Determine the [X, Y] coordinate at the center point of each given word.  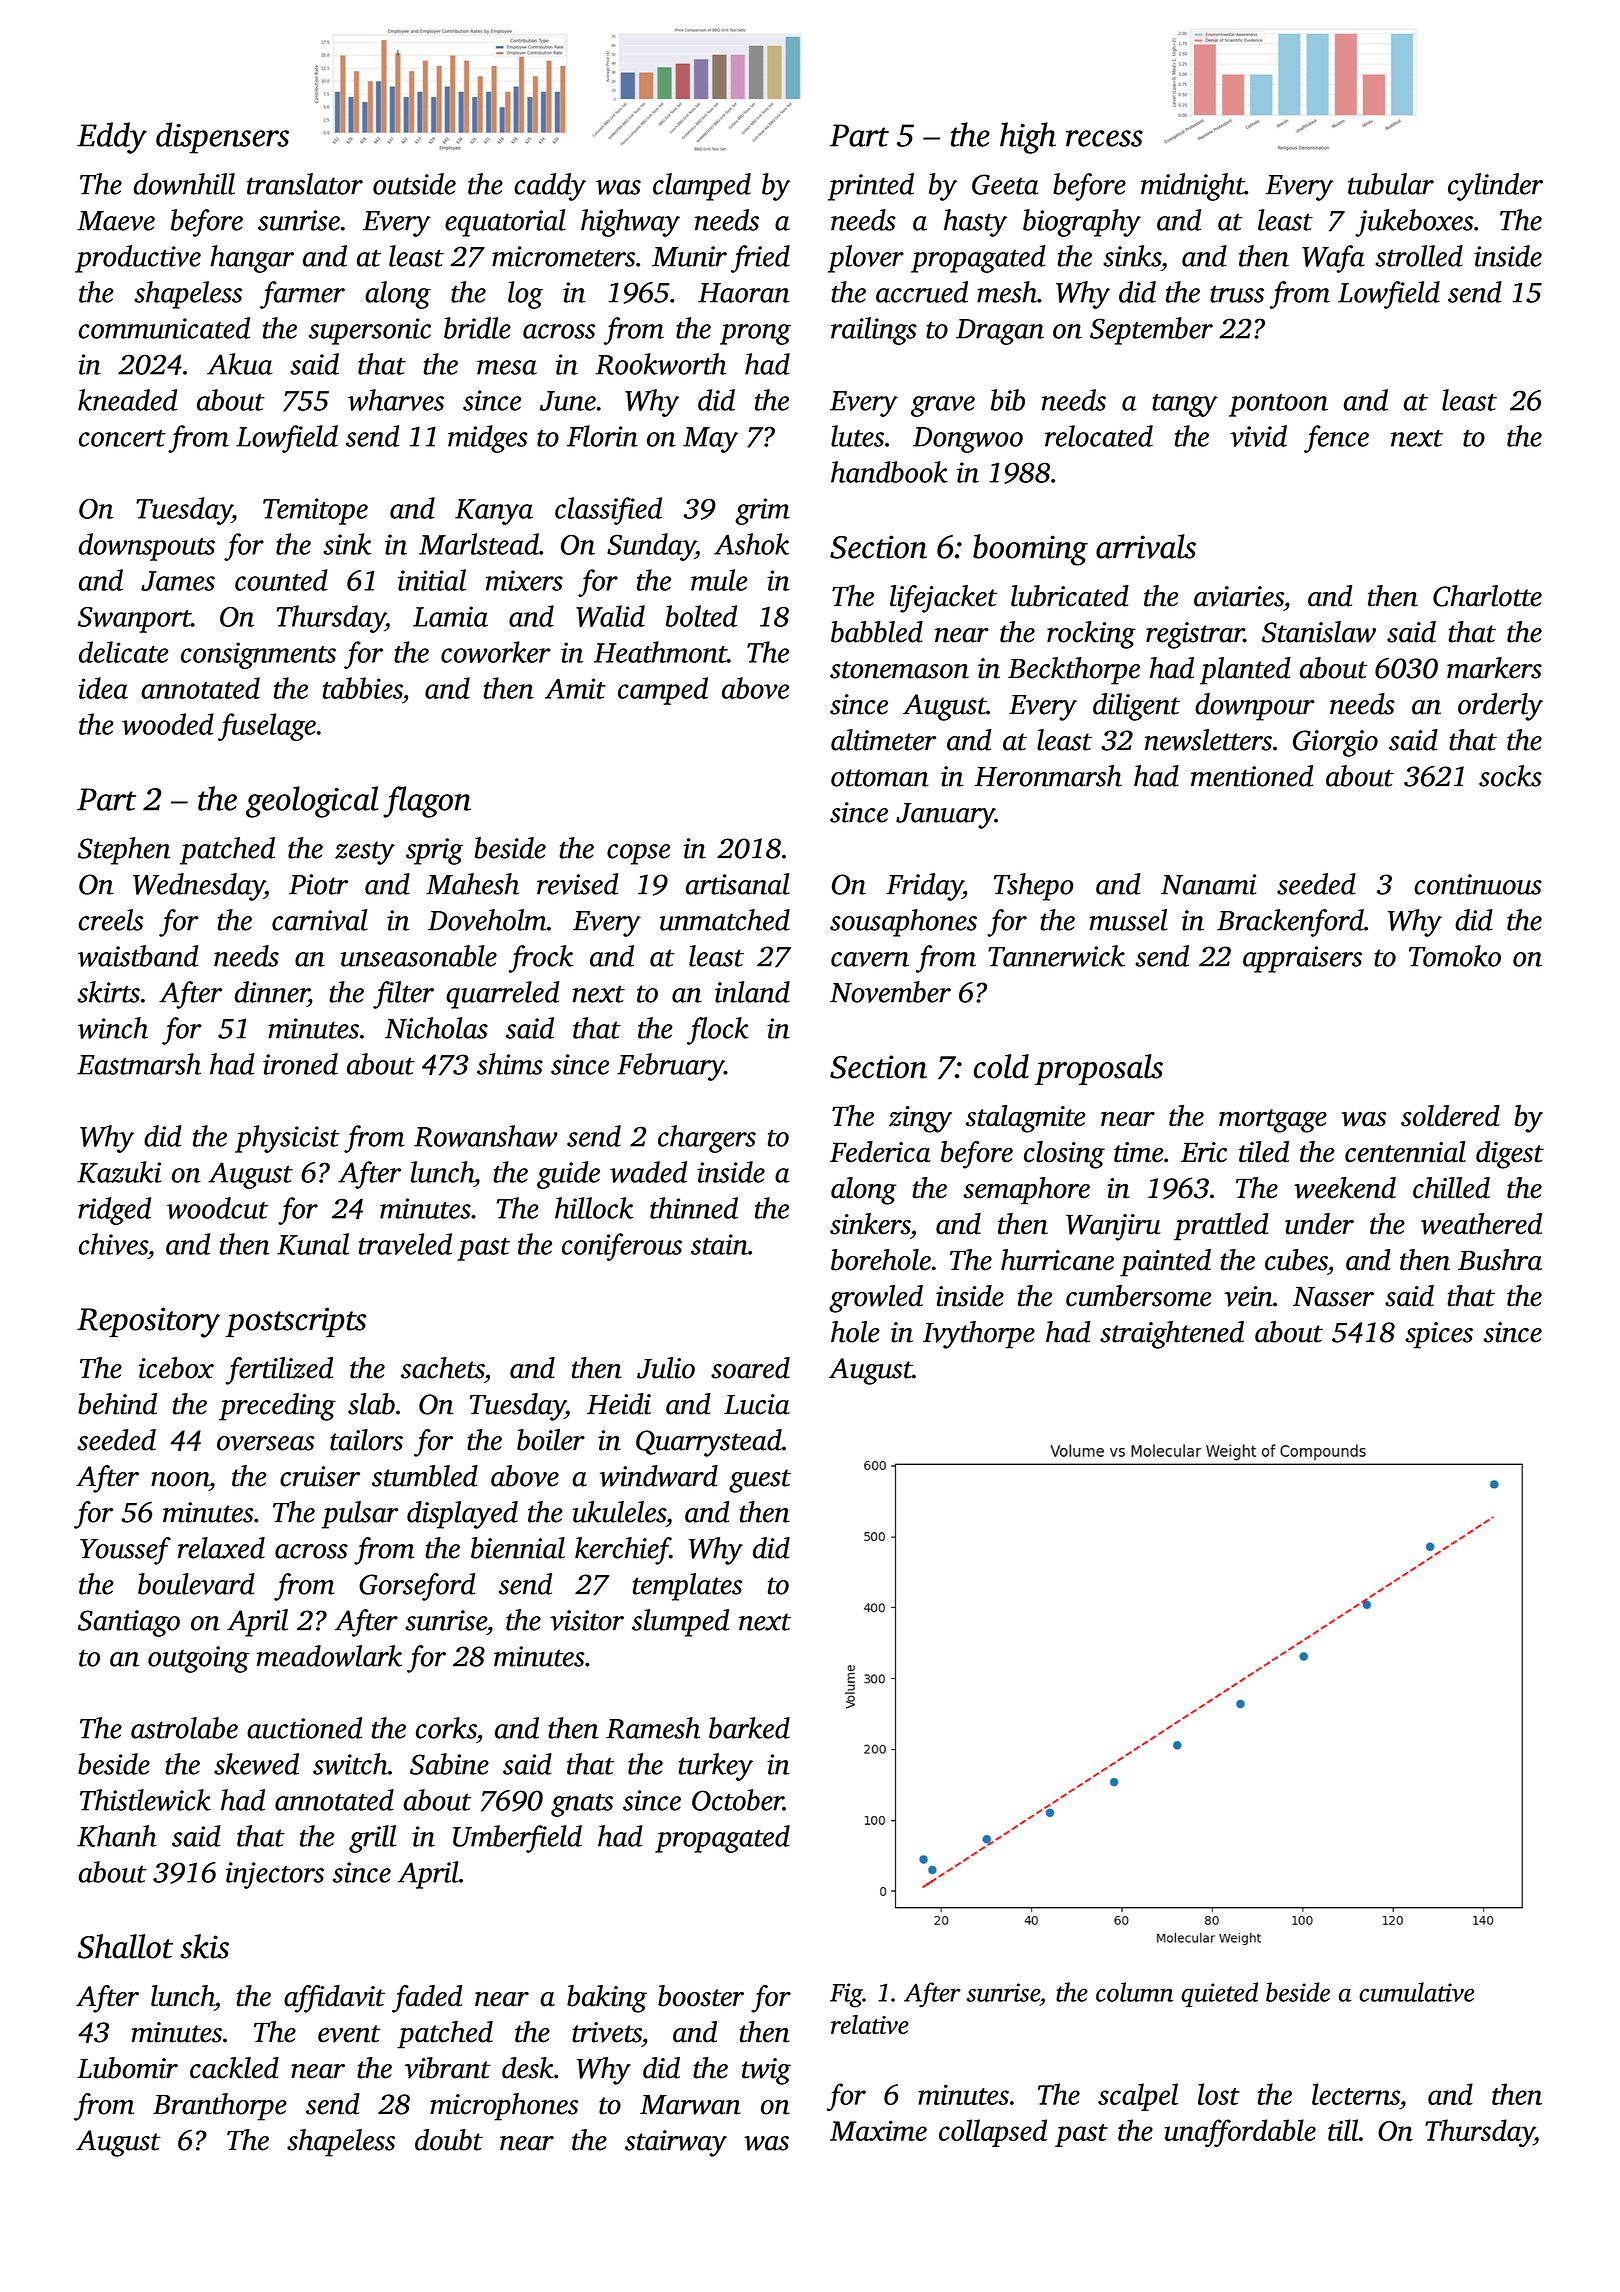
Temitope [315, 511]
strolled [1419, 256]
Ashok [751, 544]
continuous [1478, 884]
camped [663, 691]
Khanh [117, 1836]
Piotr [318, 884]
